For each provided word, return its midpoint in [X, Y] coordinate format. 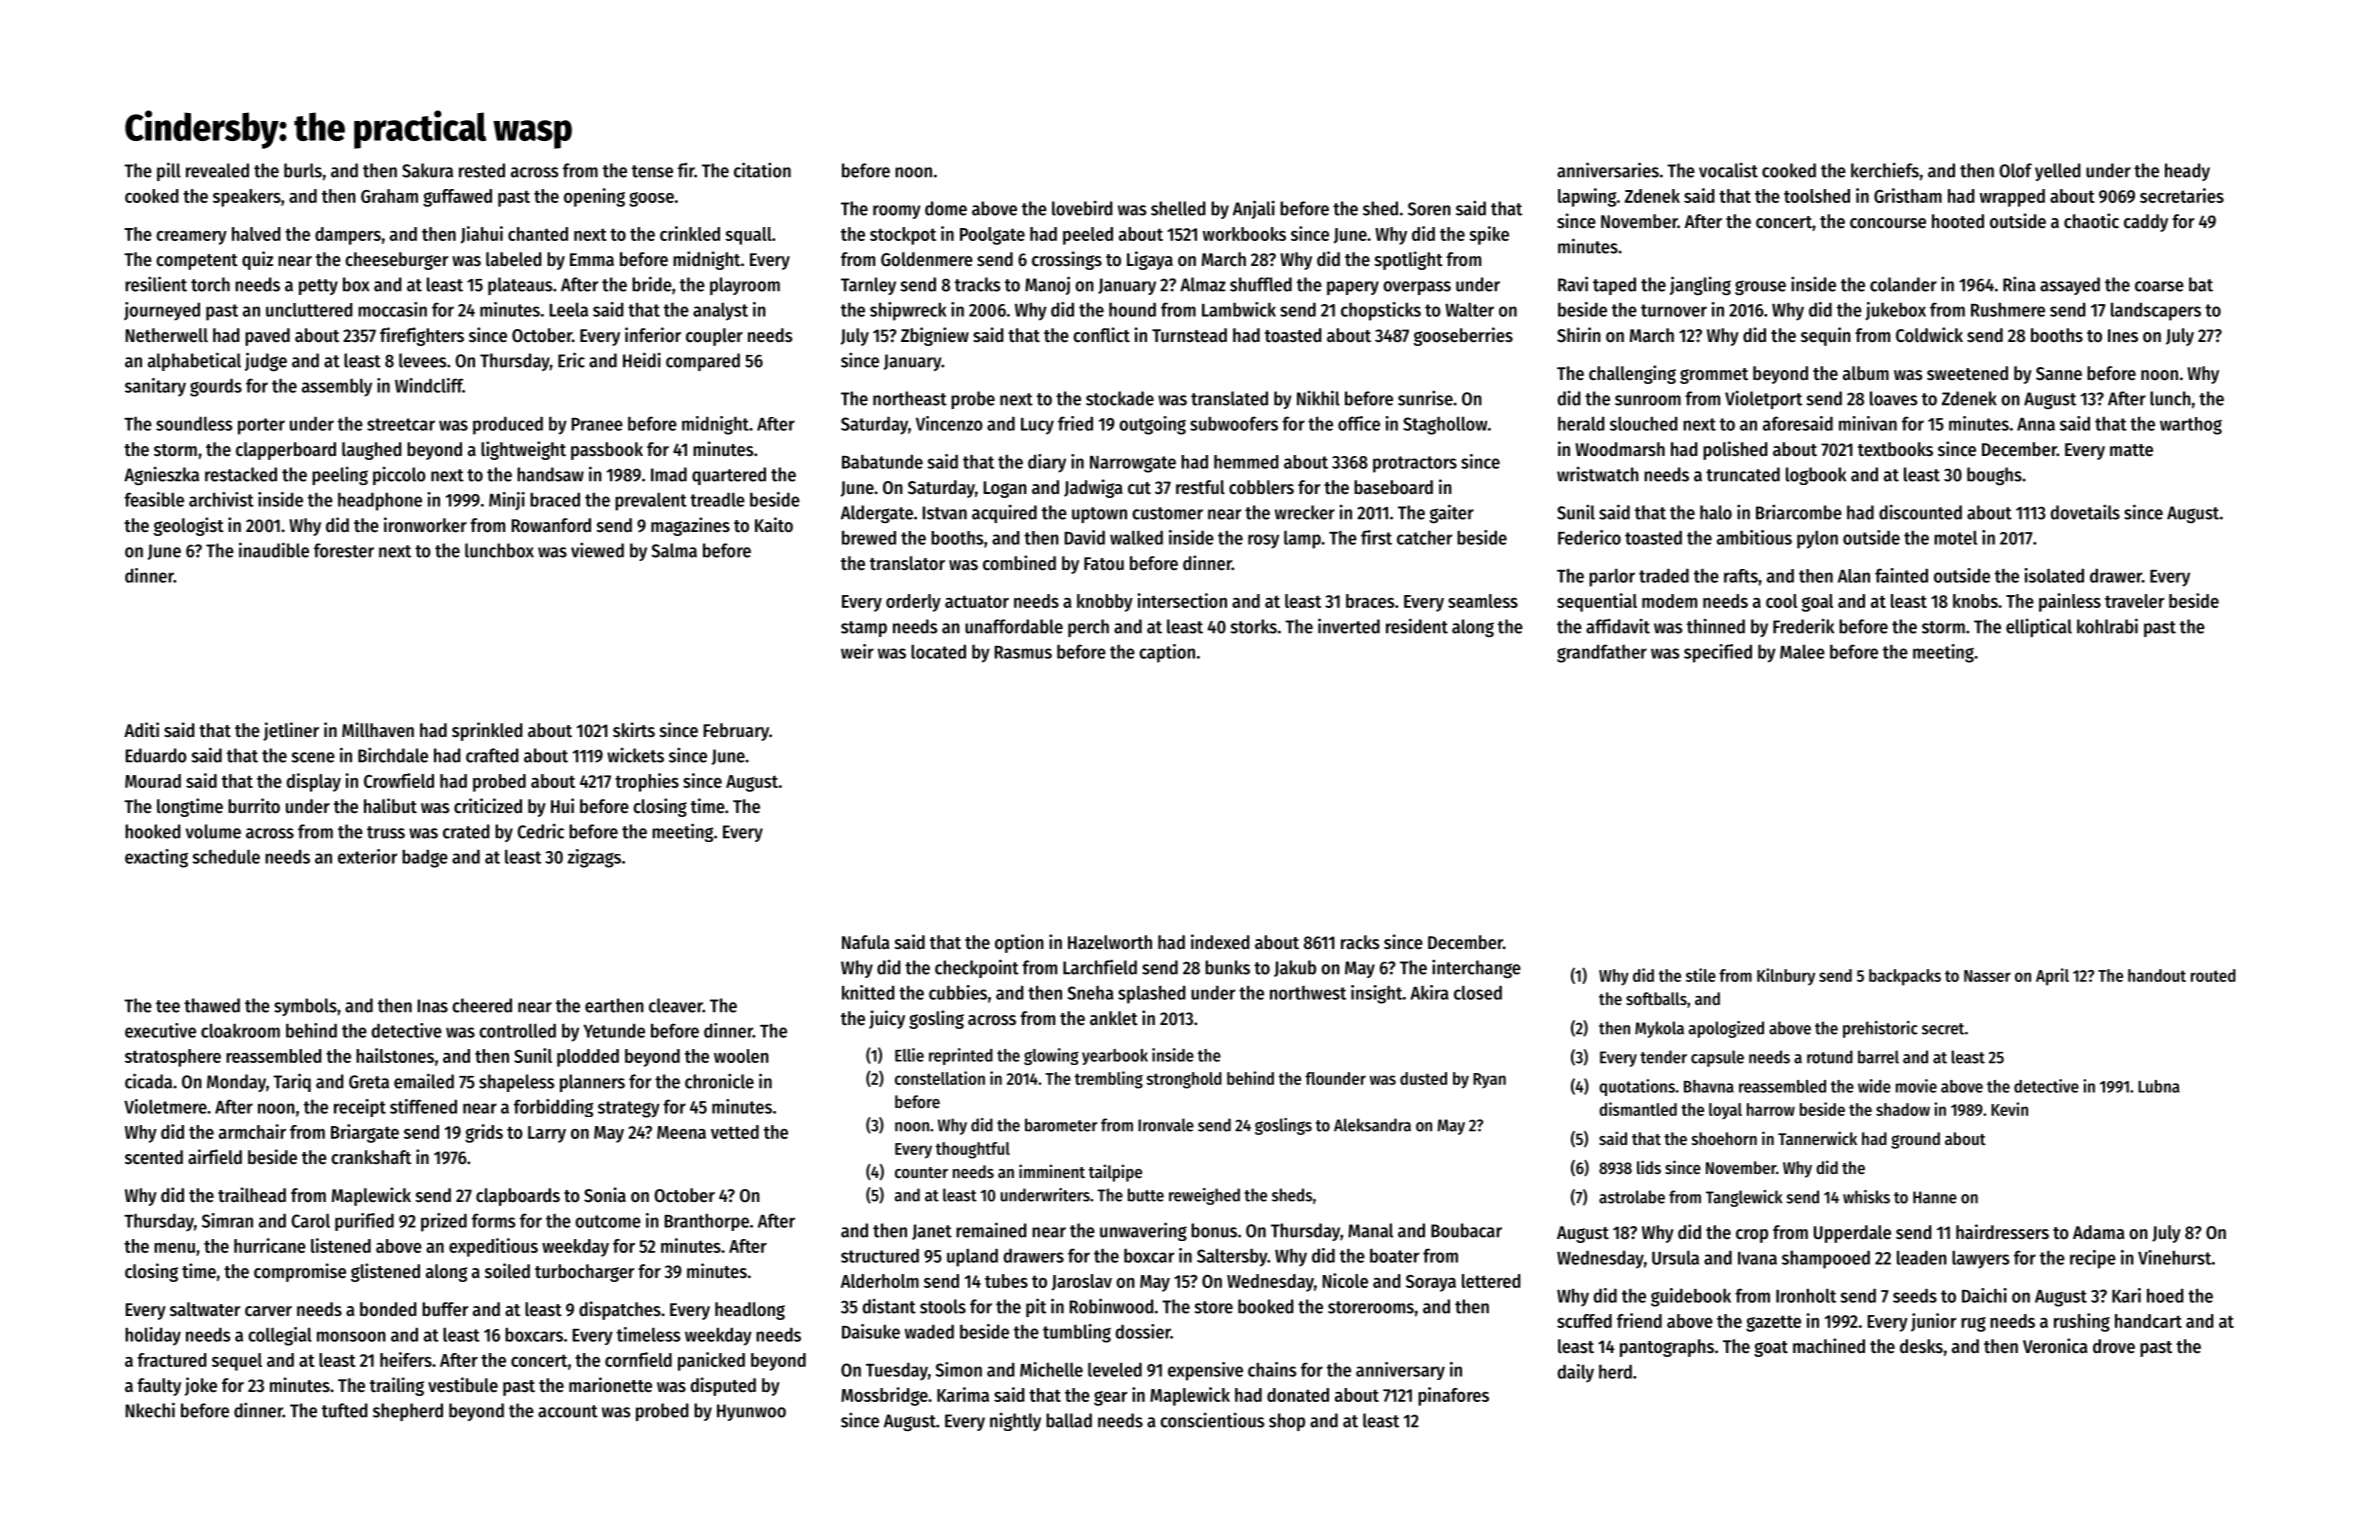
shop [1287, 1422]
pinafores [1453, 1396]
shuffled [1261, 284]
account [568, 1411]
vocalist [1728, 170]
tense [652, 171]
